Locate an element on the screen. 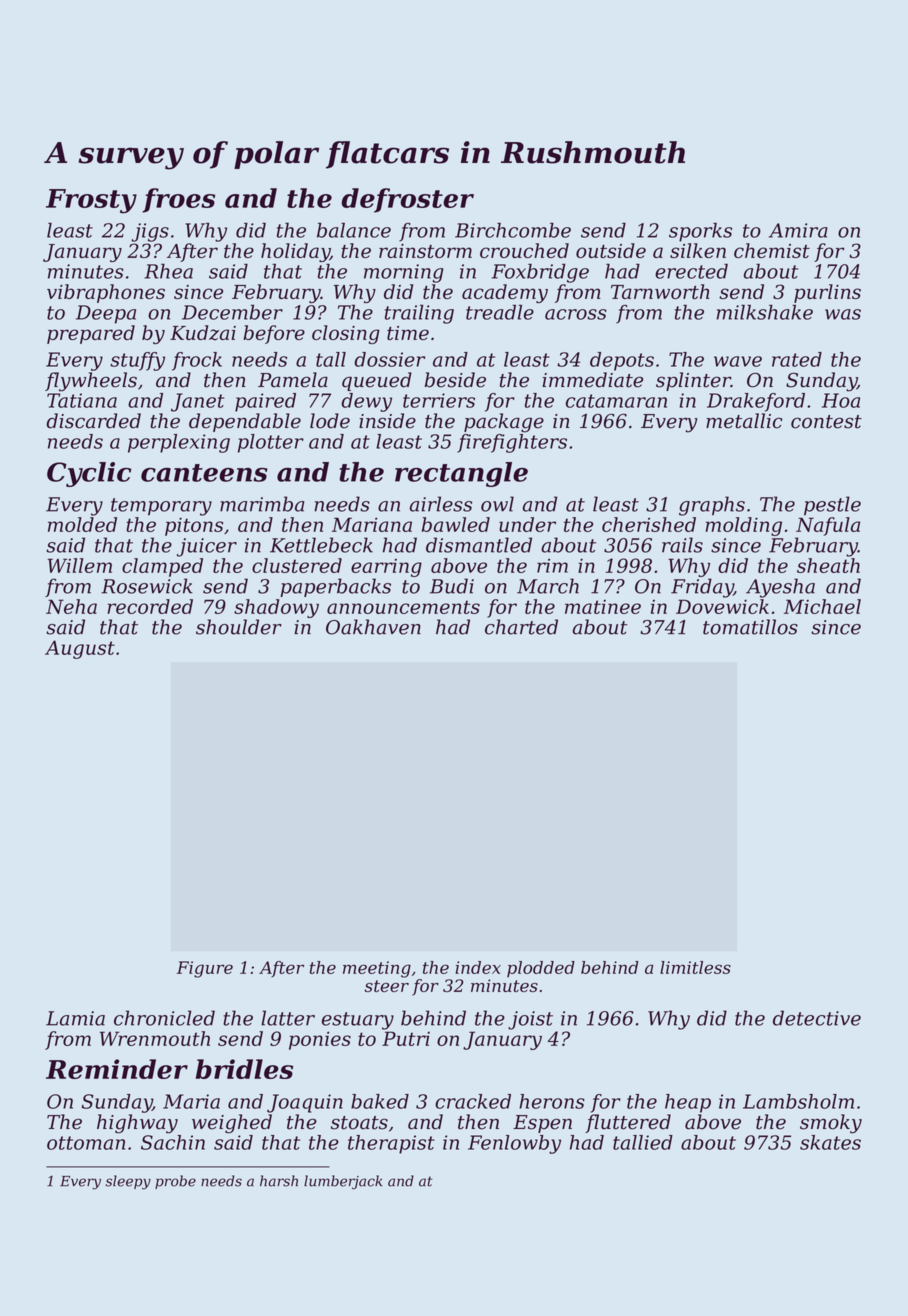 This screenshot has width=908, height=1316. sporks is located at coordinates (700, 232).
